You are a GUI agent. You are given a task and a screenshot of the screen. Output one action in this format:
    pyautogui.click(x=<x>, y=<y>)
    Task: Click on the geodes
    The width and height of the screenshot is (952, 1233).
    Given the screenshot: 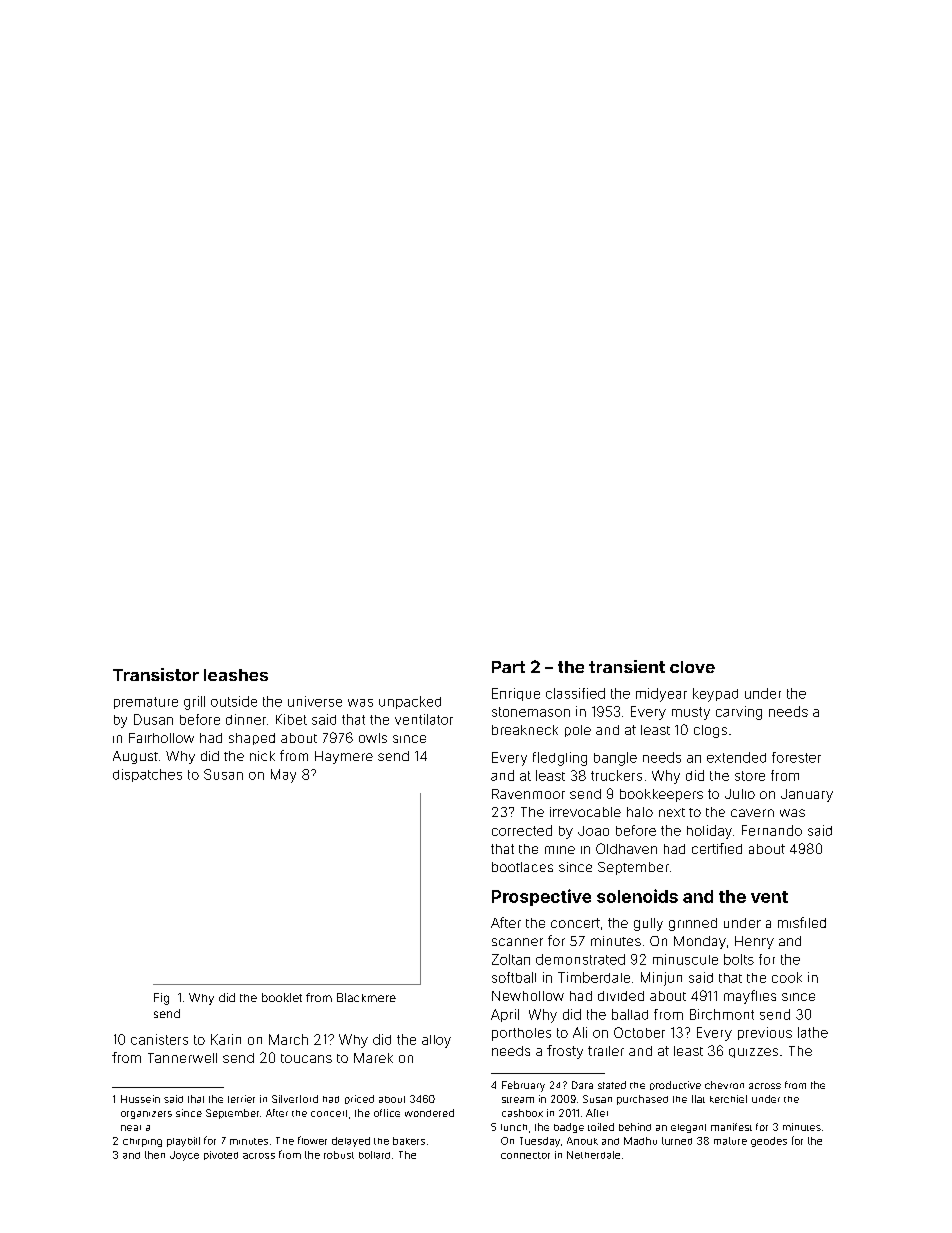 What is the action you would take?
    pyautogui.click(x=769, y=1142)
